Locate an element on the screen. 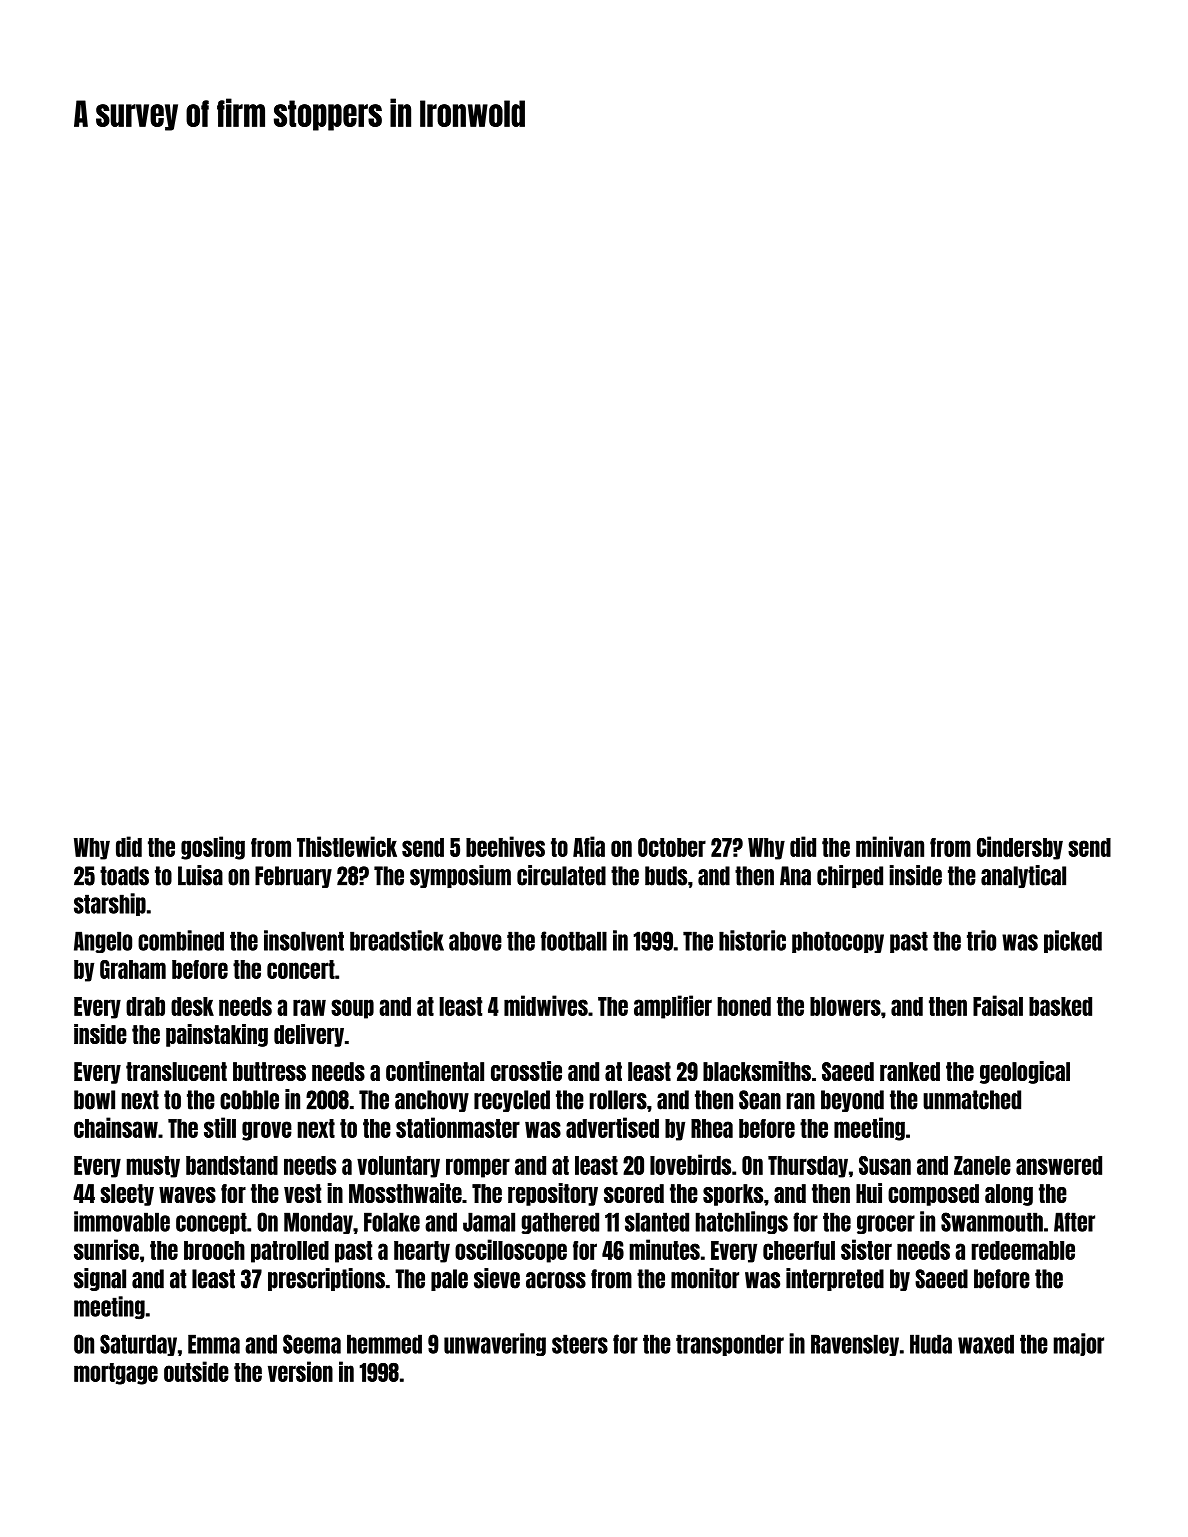 This screenshot has height=1537, width=1188. geological is located at coordinates (1025, 1072).
